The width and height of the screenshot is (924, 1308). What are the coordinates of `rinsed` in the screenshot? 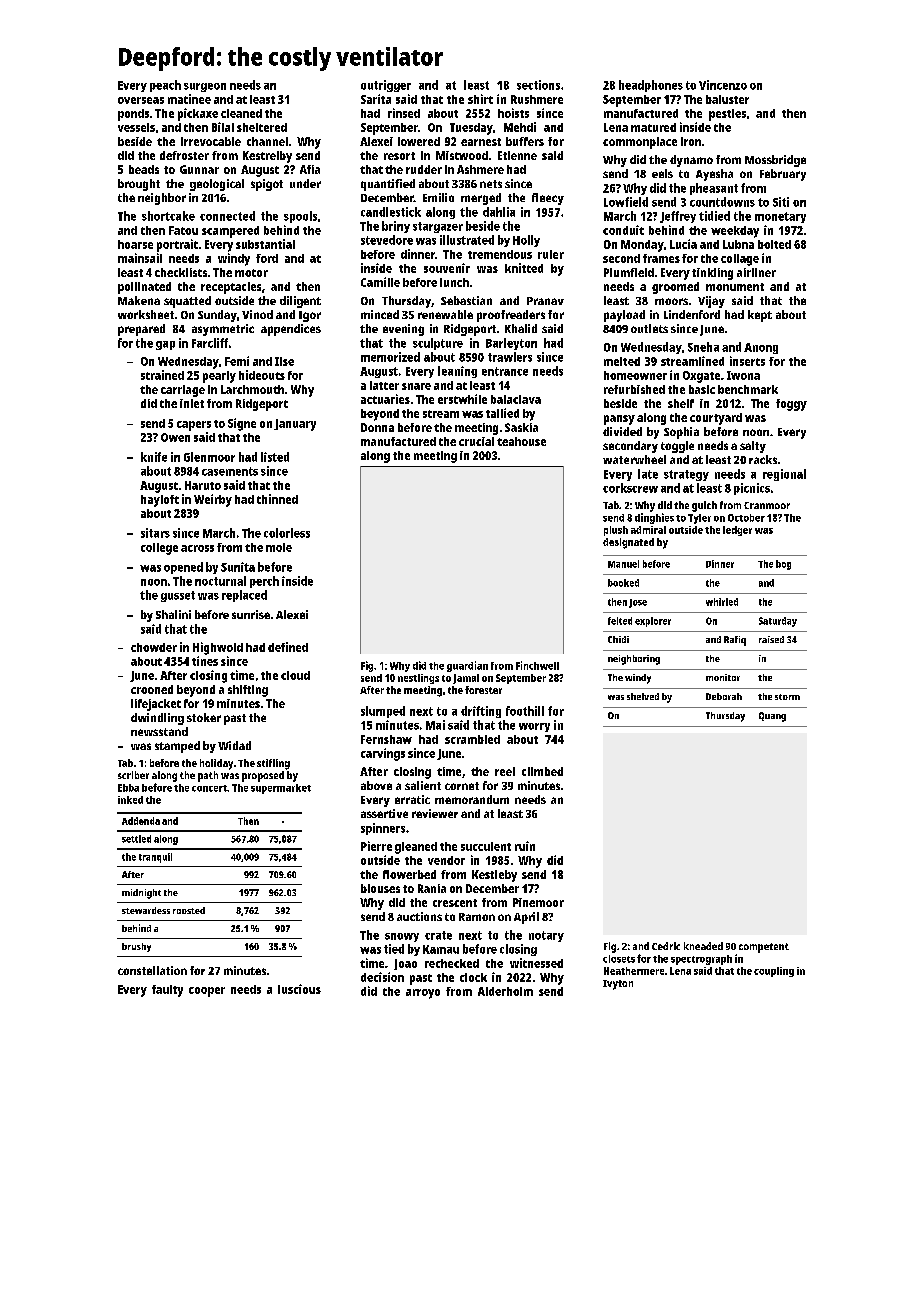 It's located at (404, 113).
